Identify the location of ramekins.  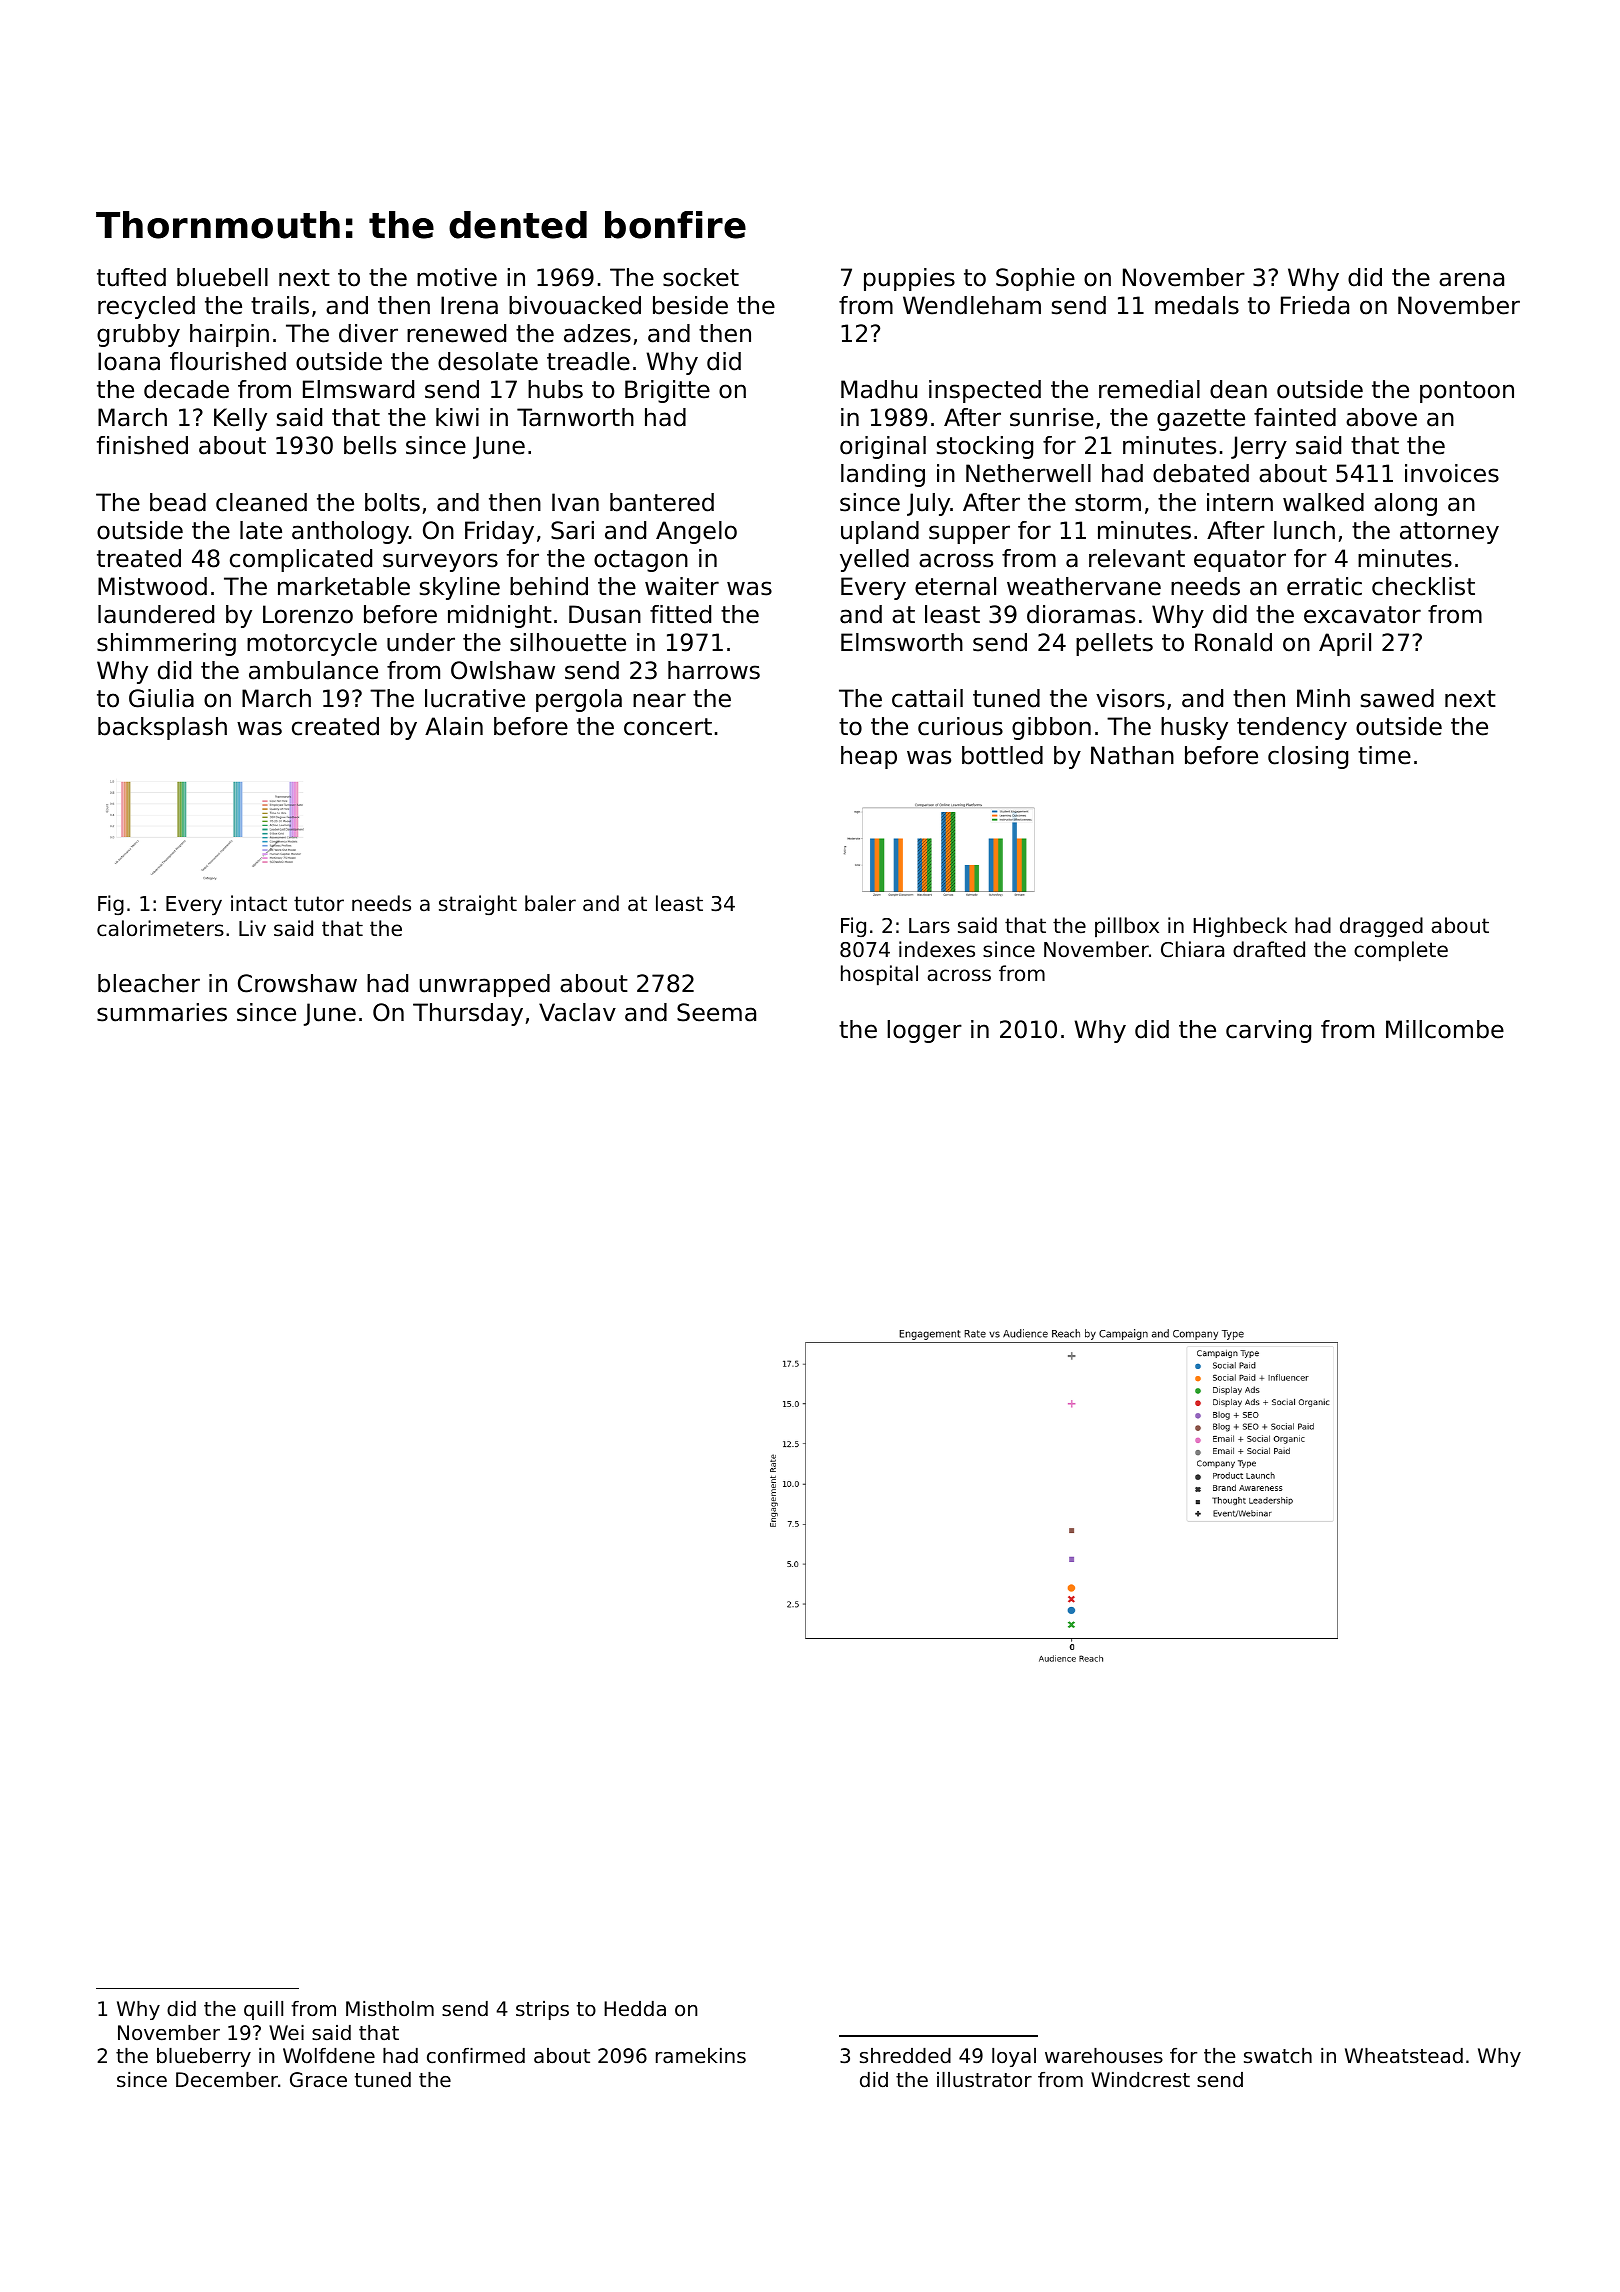
(701, 2056).
